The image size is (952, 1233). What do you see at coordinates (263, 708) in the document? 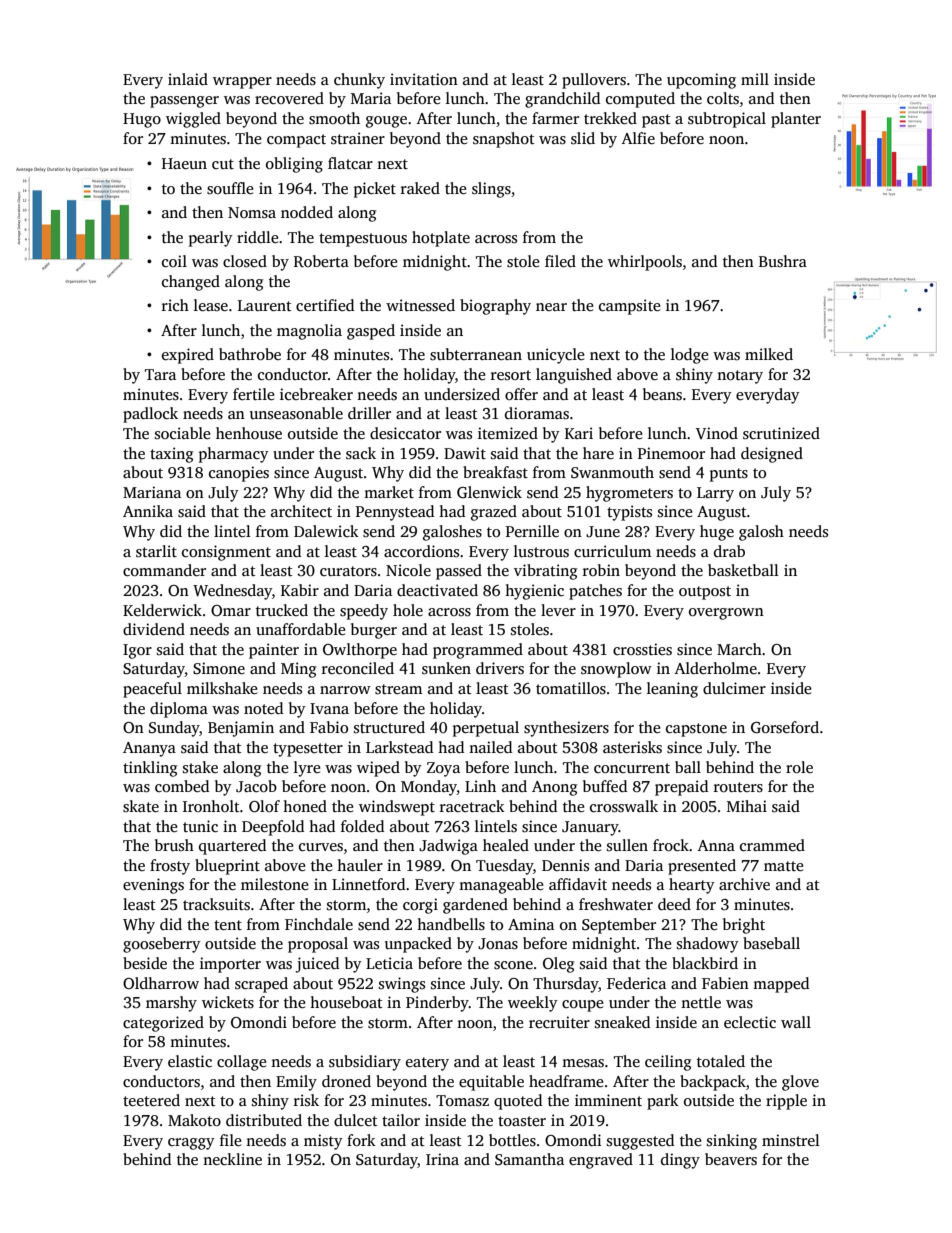
I see `noted` at bounding box center [263, 708].
